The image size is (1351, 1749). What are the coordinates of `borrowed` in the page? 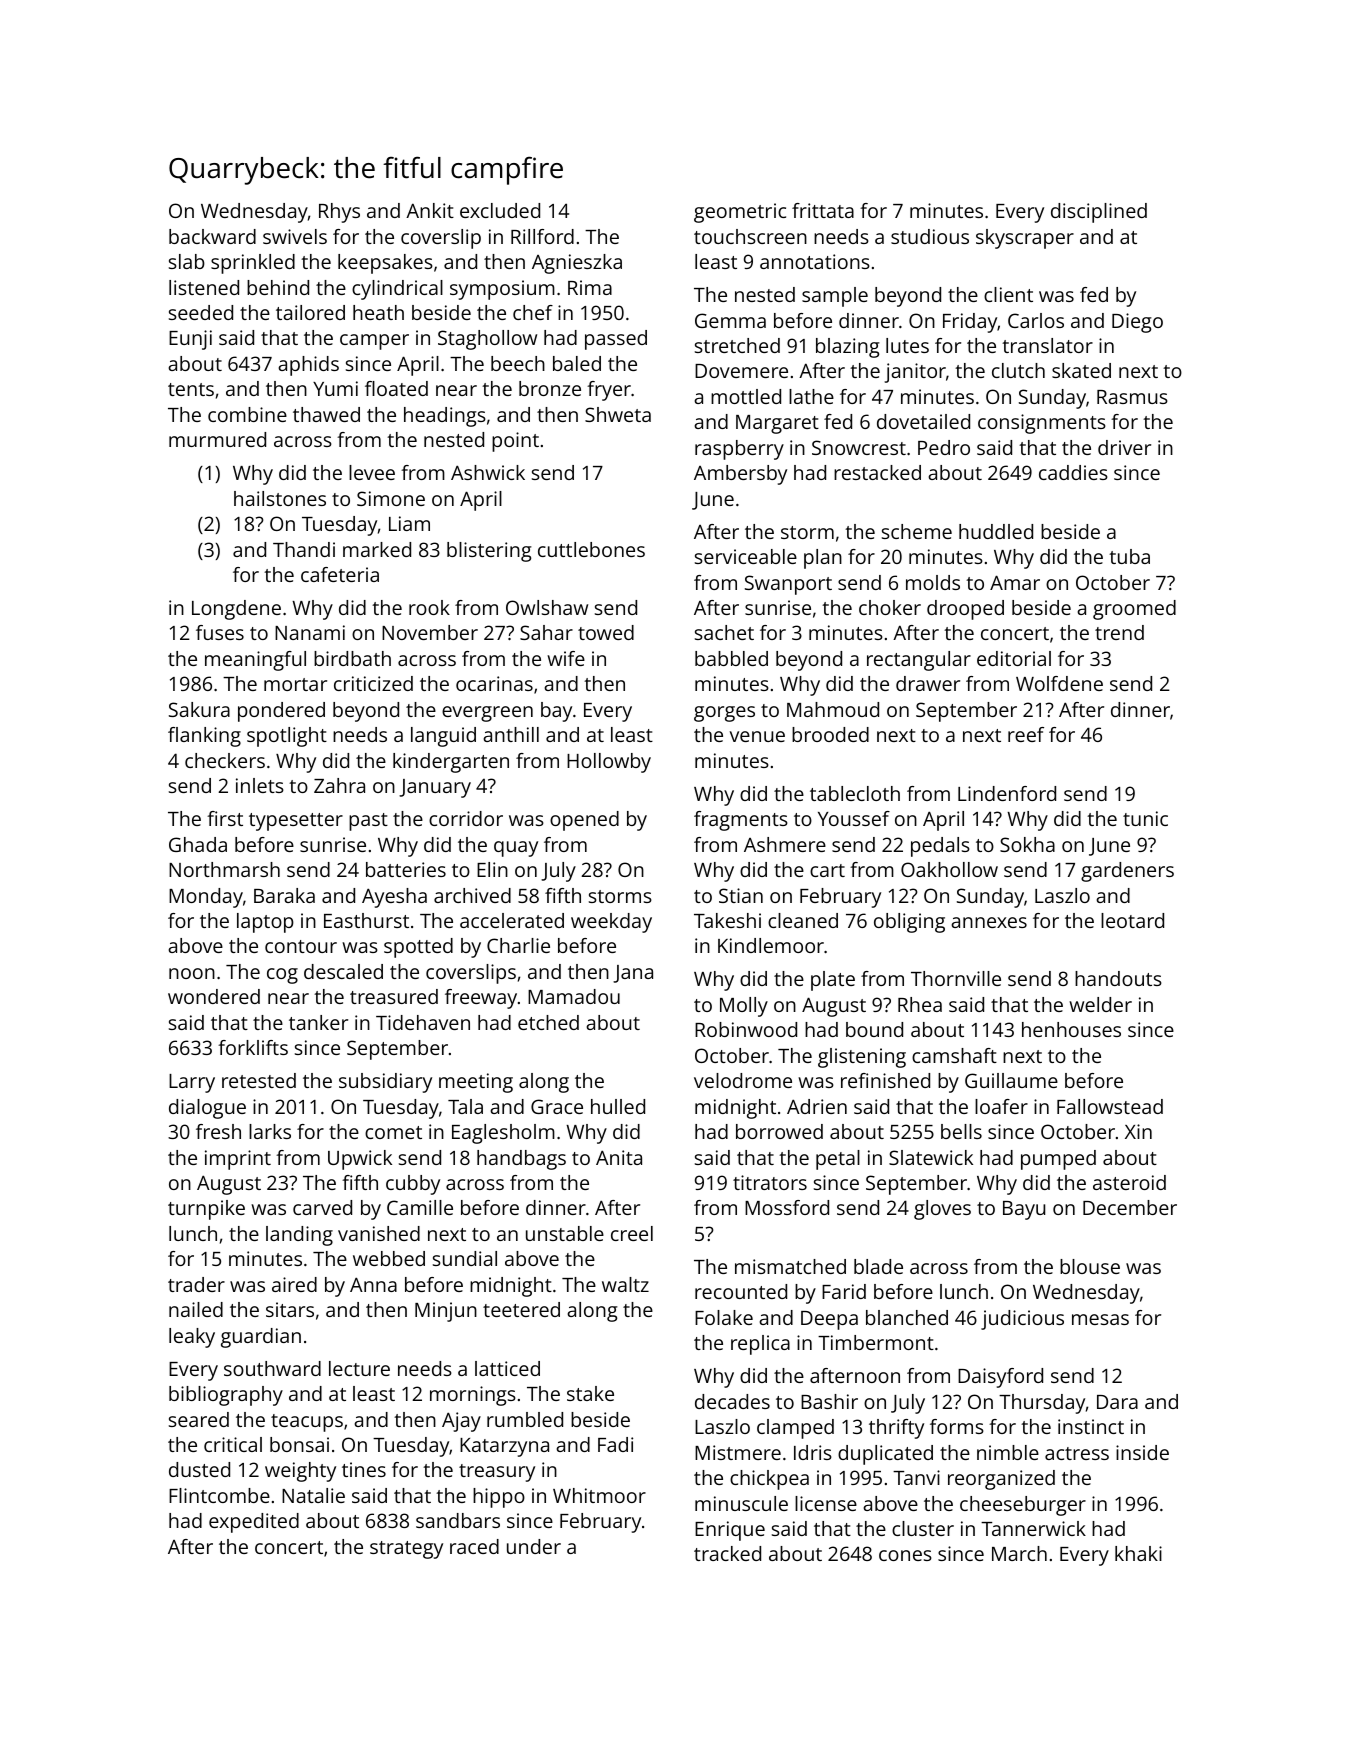 It's located at (779, 1131).
